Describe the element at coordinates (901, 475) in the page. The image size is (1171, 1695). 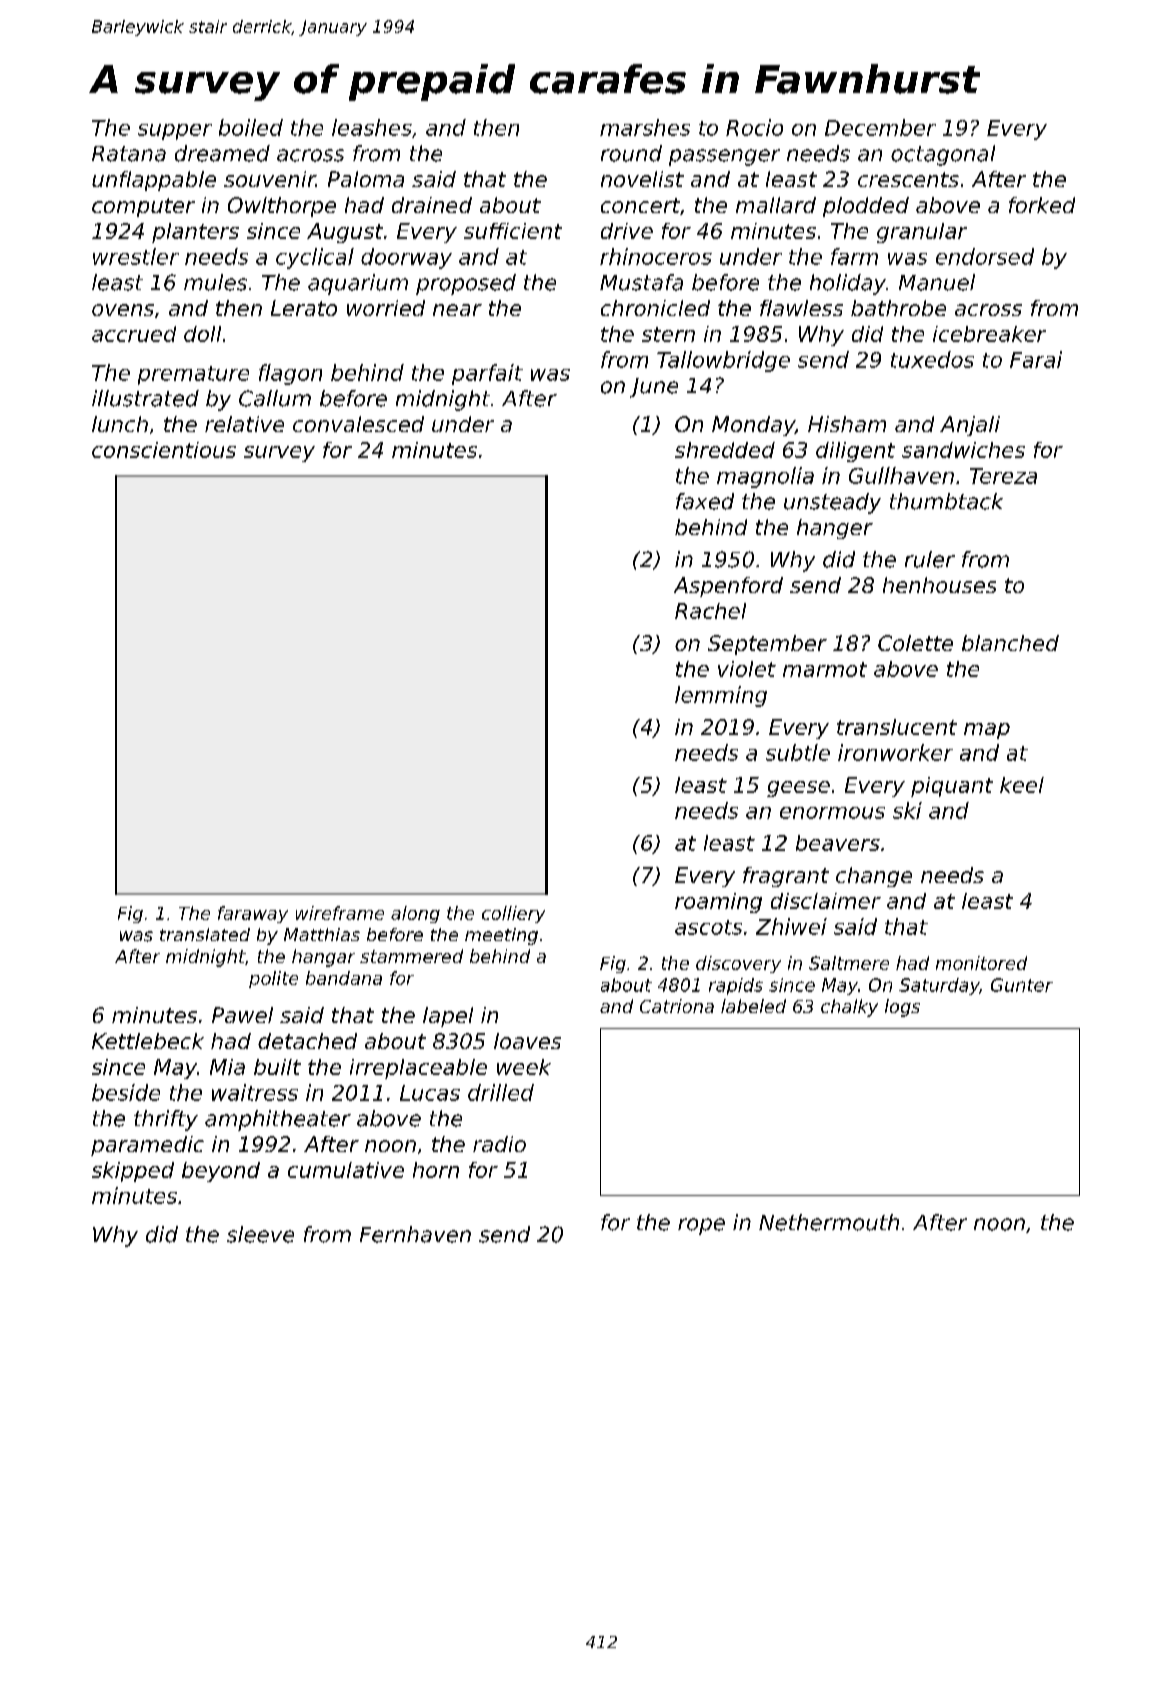
I see `Gullhaven` at that location.
